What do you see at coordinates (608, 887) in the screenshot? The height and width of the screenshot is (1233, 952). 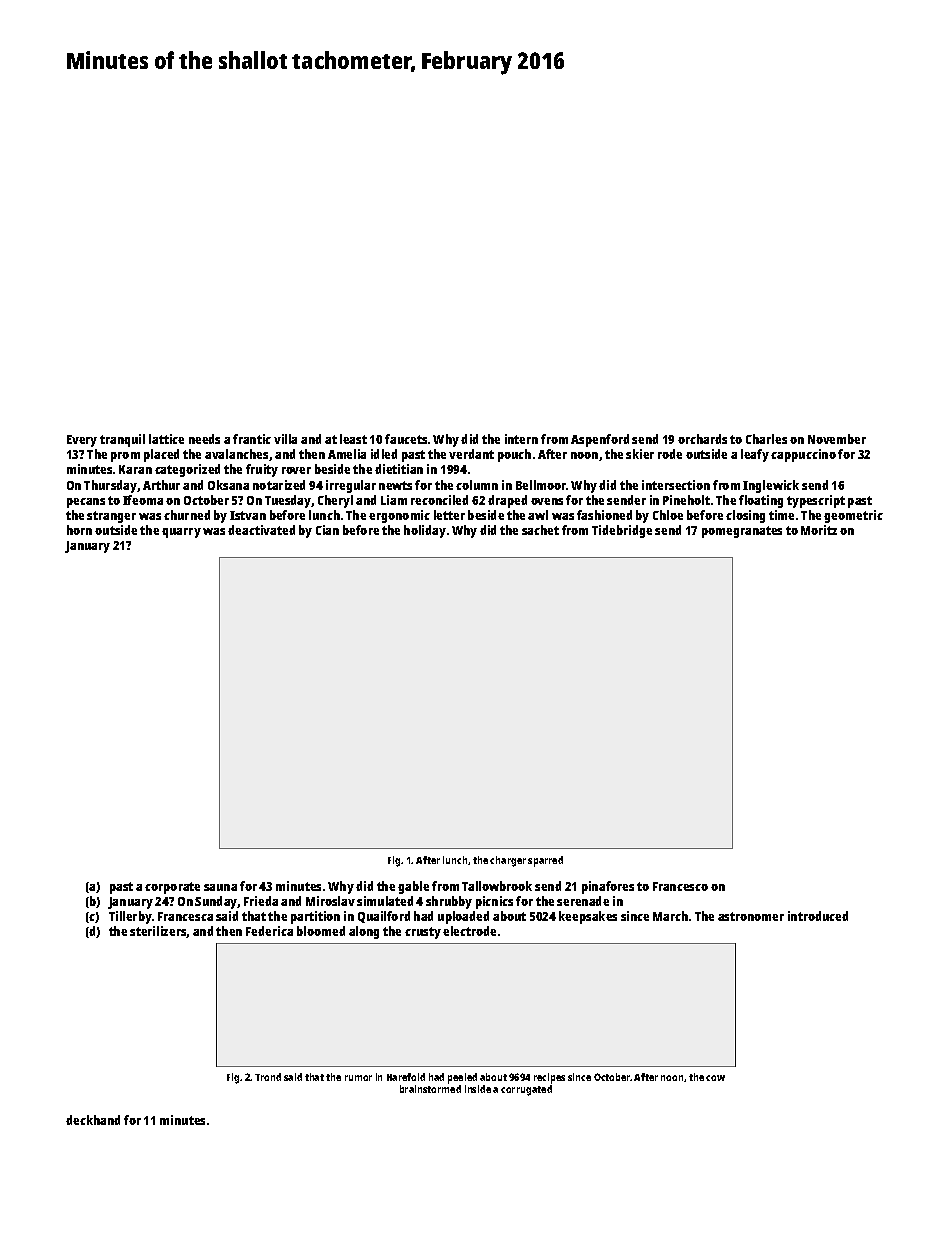 I see `pinafores` at bounding box center [608, 887].
